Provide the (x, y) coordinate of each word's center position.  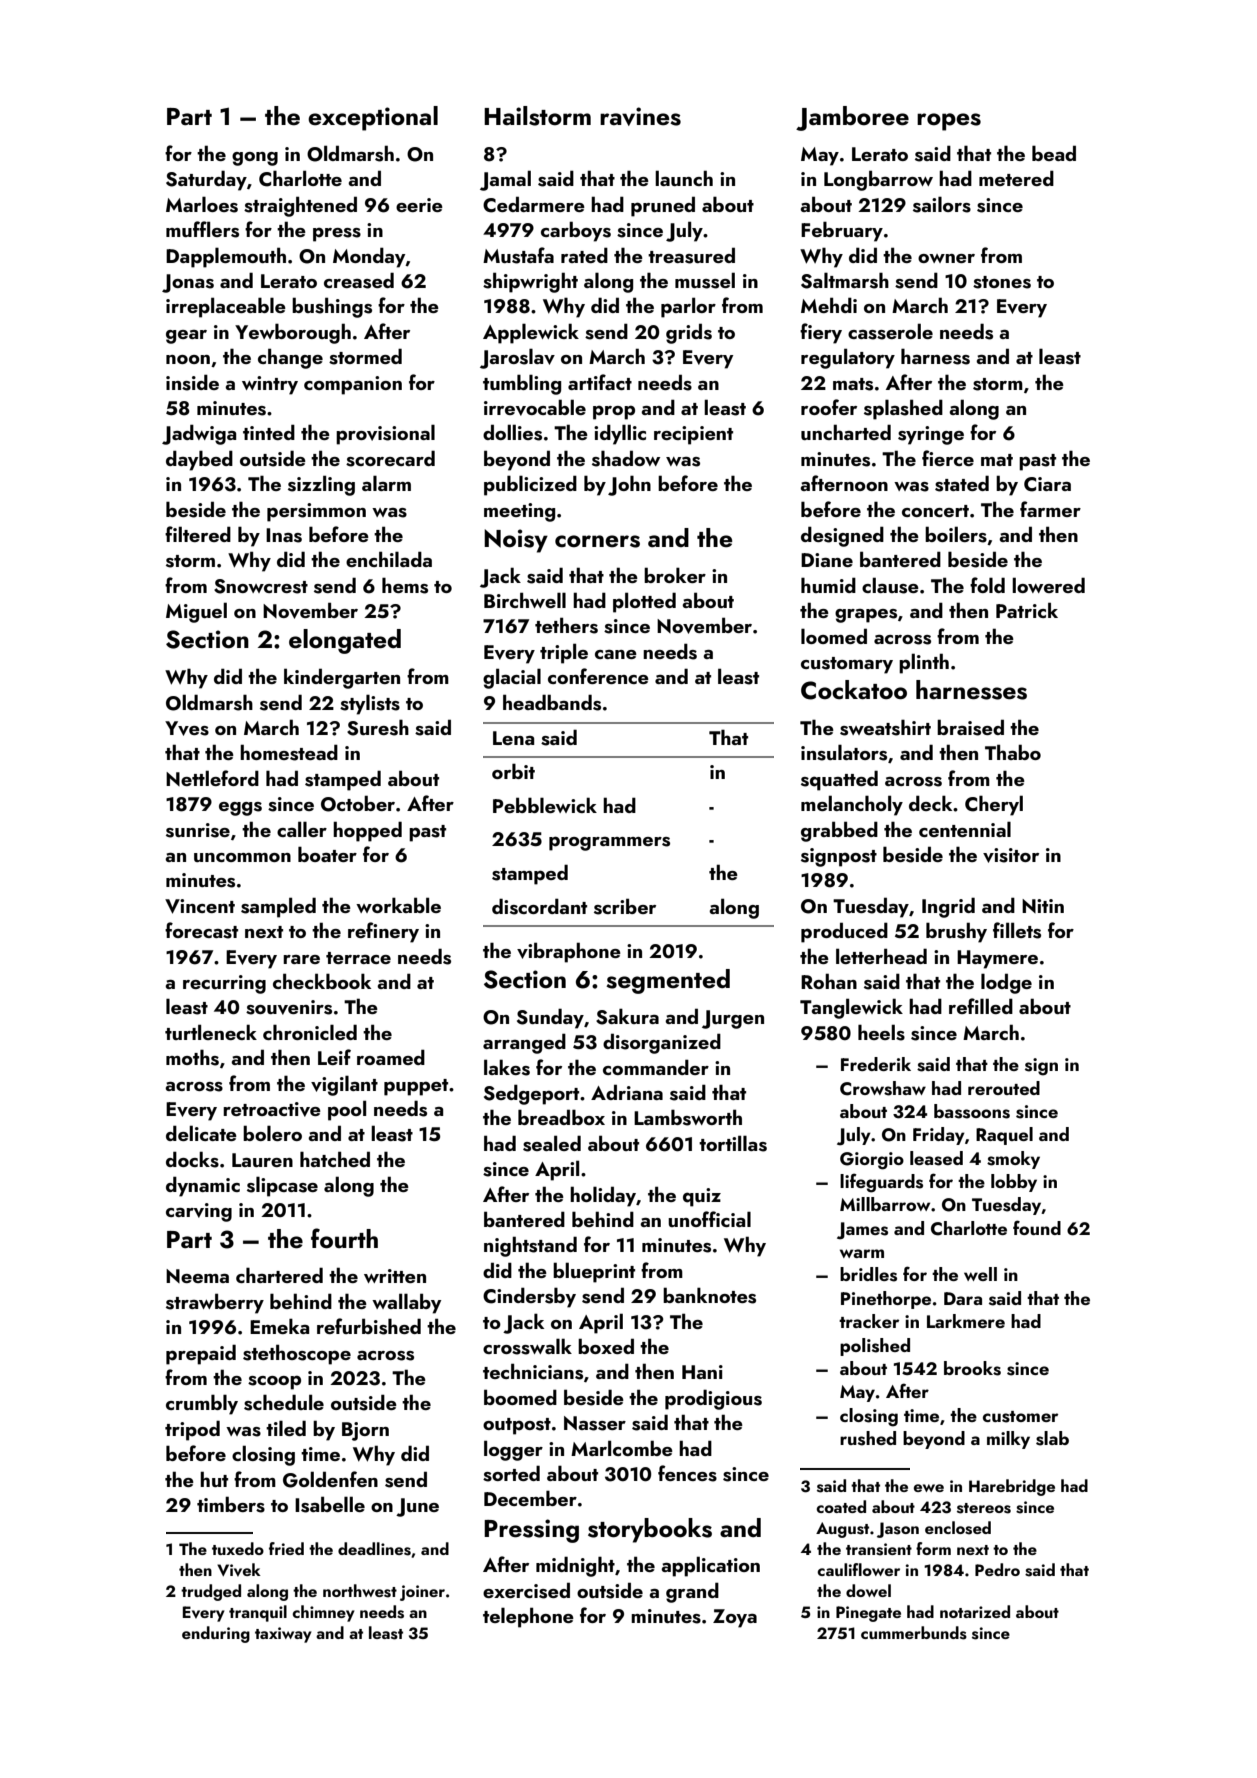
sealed (552, 1143)
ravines (640, 116)
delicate (201, 1133)
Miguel (196, 612)
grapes (866, 615)
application (710, 1566)
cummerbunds (914, 1633)
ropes (949, 122)
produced (844, 932)
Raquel (1004, 1136)
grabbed (839, 831)
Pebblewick (545, 805)
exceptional (373, 118)
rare (301, 959)
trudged (211, 1592)
